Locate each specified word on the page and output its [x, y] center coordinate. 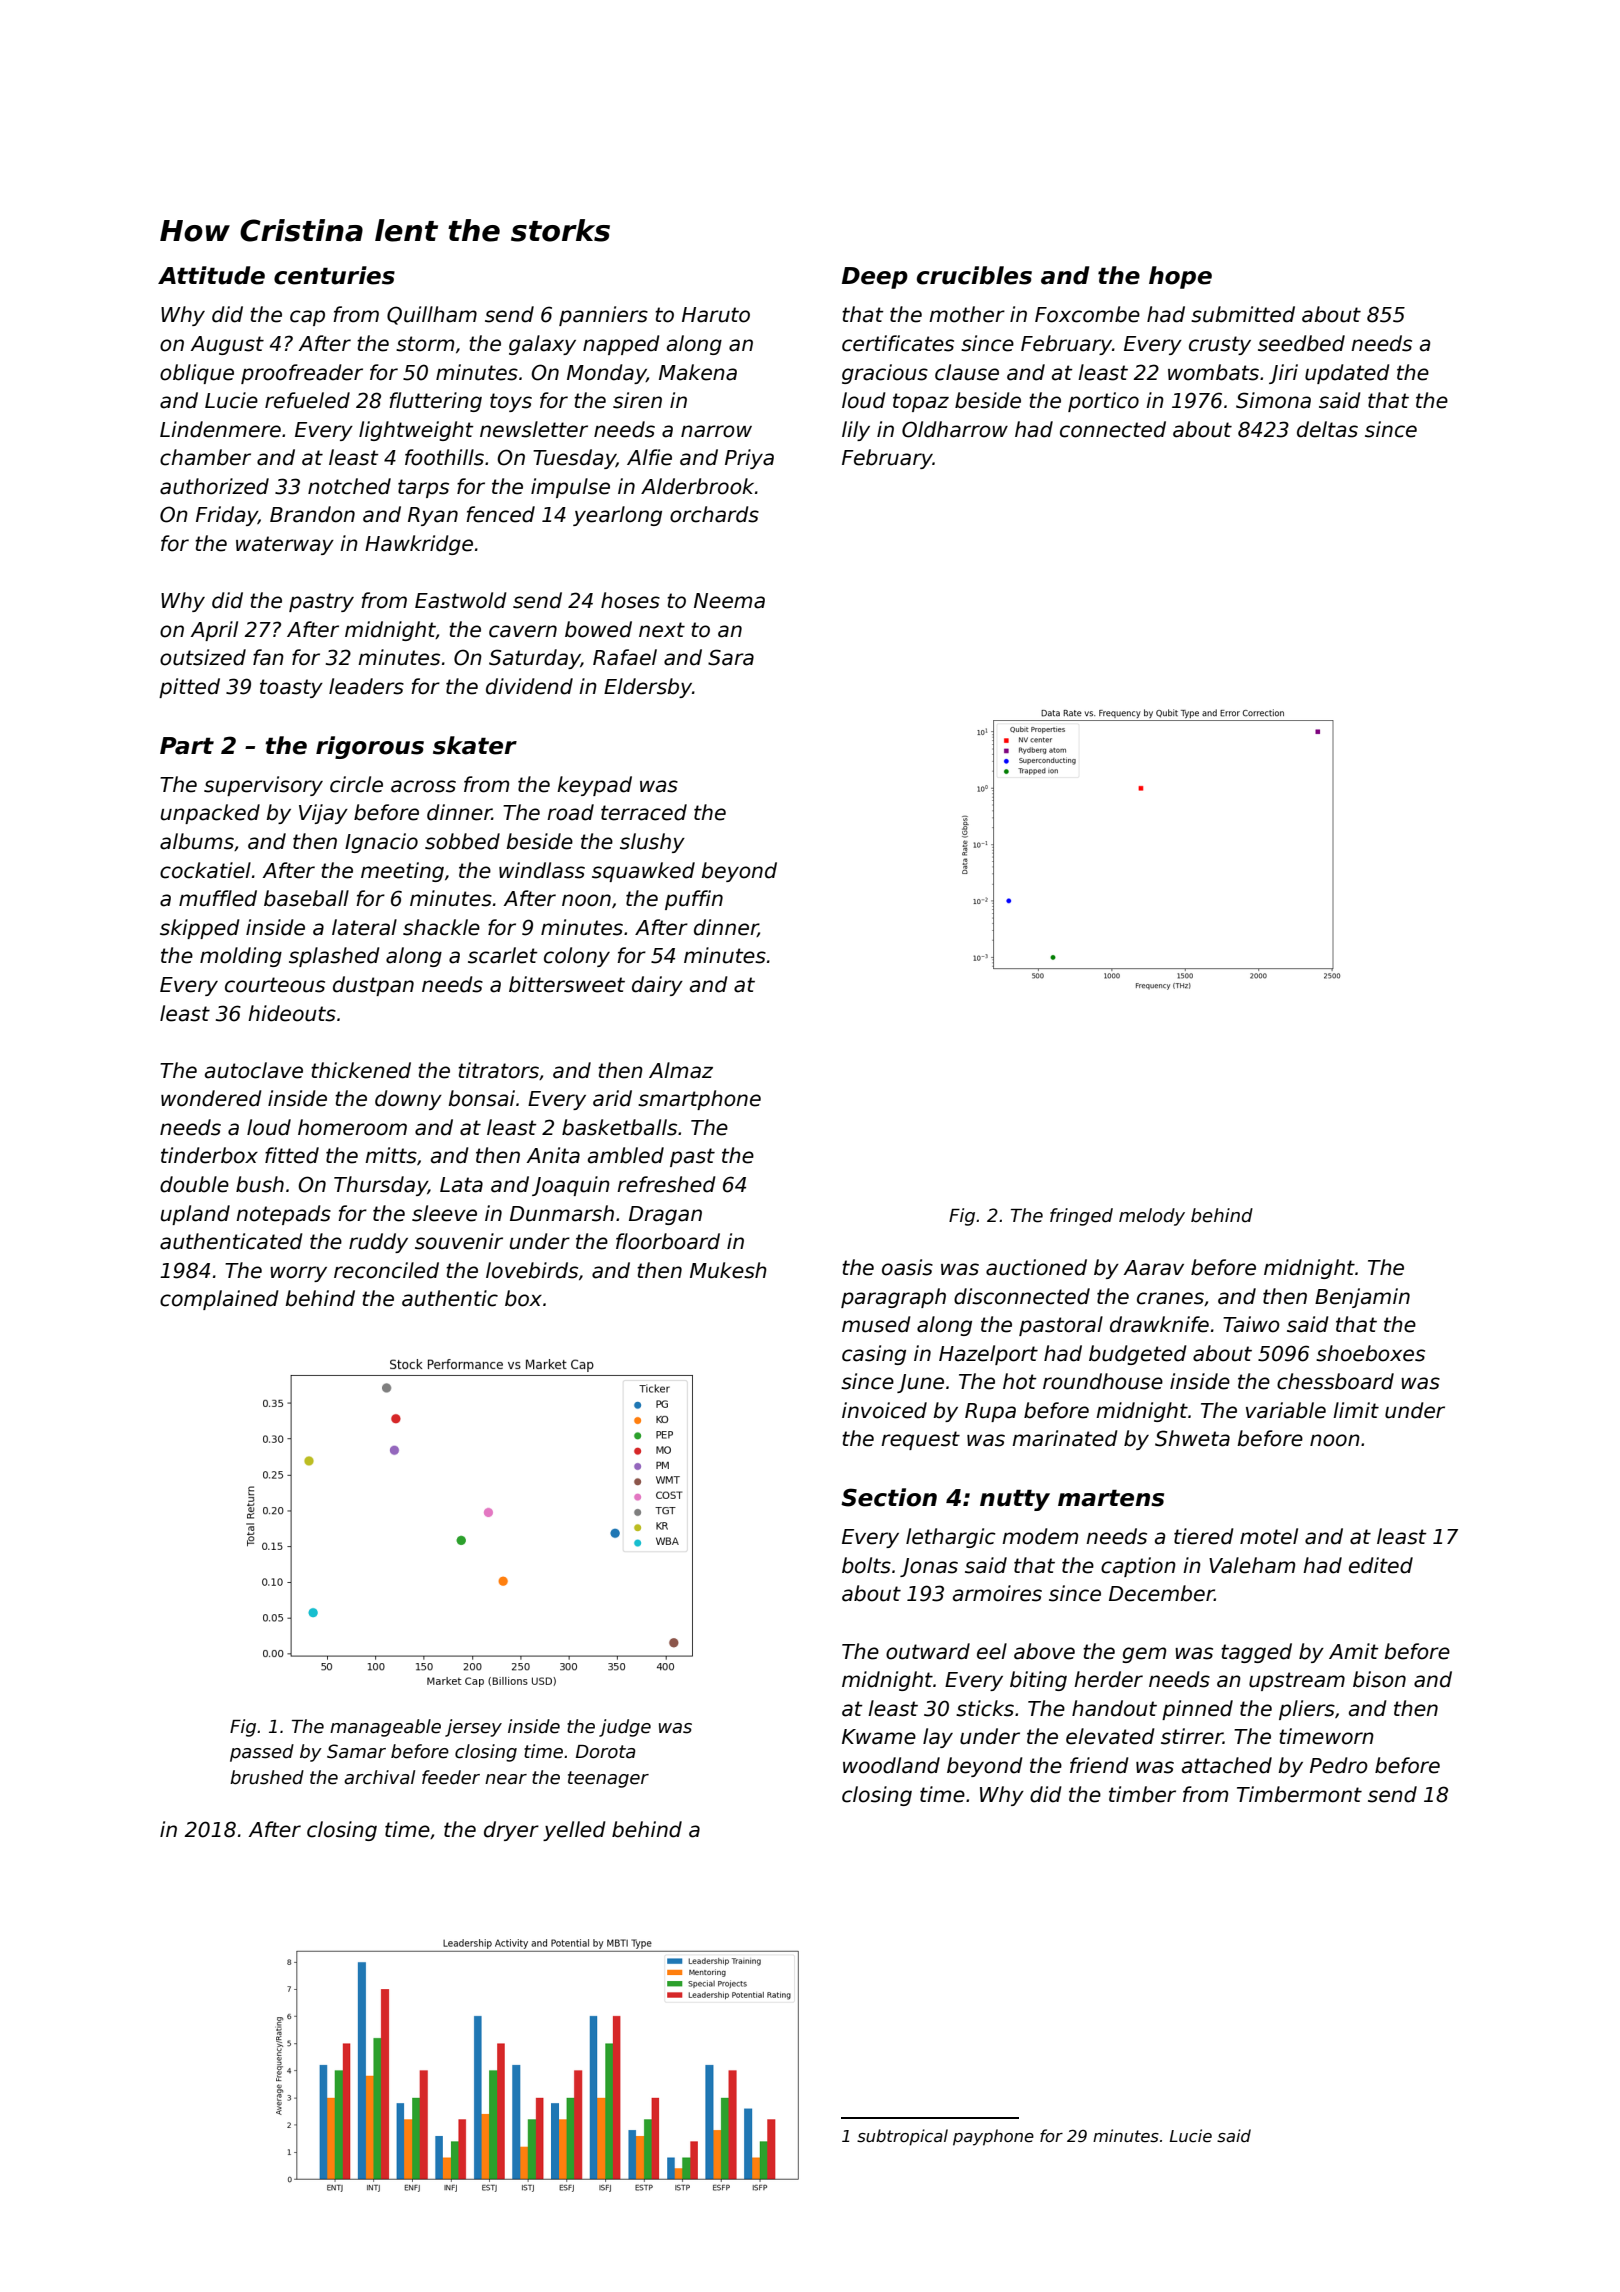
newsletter [534, 429]
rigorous [370, 747]
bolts [866, 1565]
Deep [875, 278]
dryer [511, 1831]
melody [1152, 1217]
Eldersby [648, 688]
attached [1227, 1765]
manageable [385, 1728]
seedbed [1301, 343]
